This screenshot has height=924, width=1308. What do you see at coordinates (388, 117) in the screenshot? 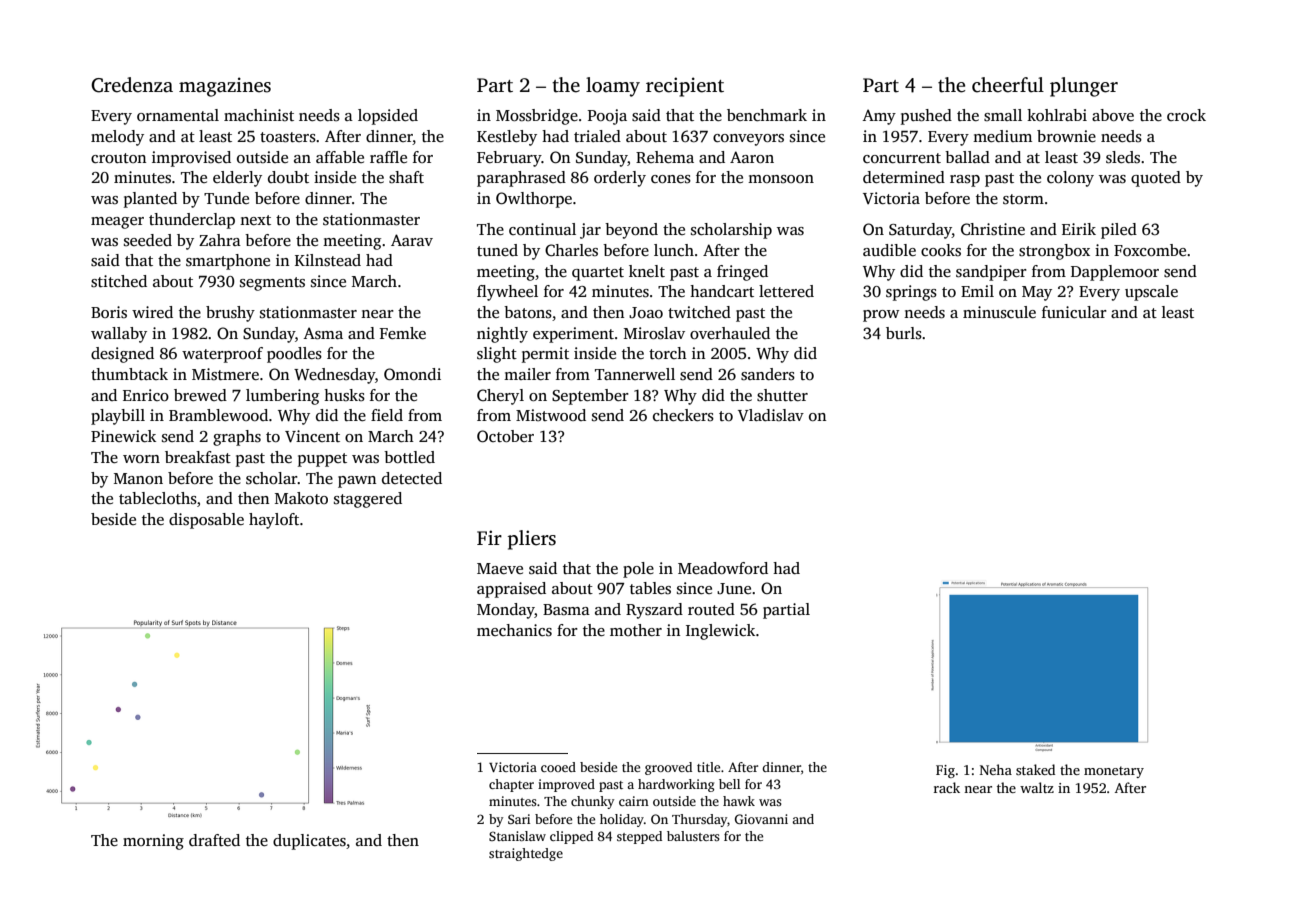
I see `lopsided` at bounding box center [388, 117].
